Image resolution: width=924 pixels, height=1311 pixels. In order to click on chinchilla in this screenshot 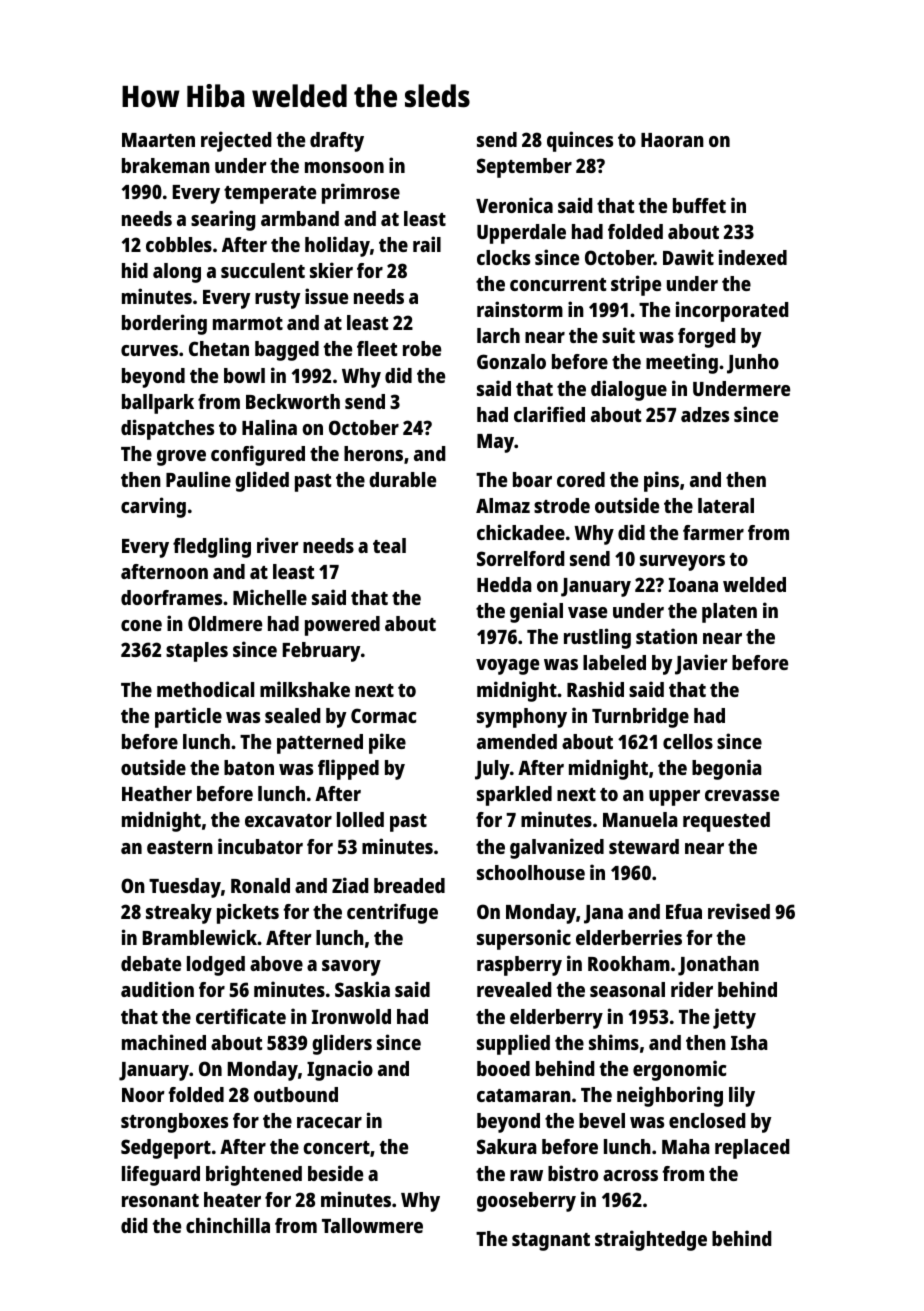, I will do `click(228, 1225)`.
